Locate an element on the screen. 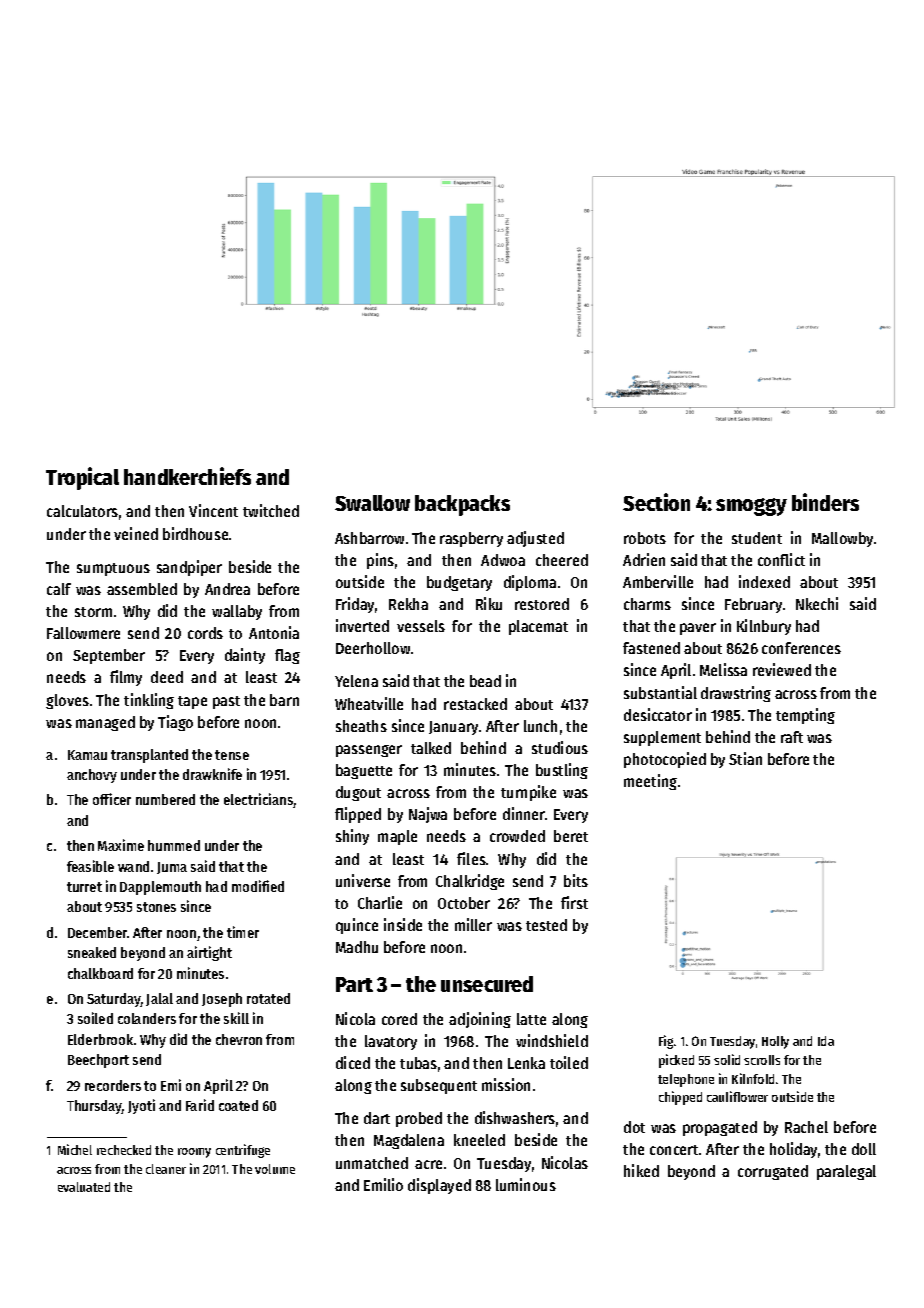  Tiago is located at coordinates (175, 723).
